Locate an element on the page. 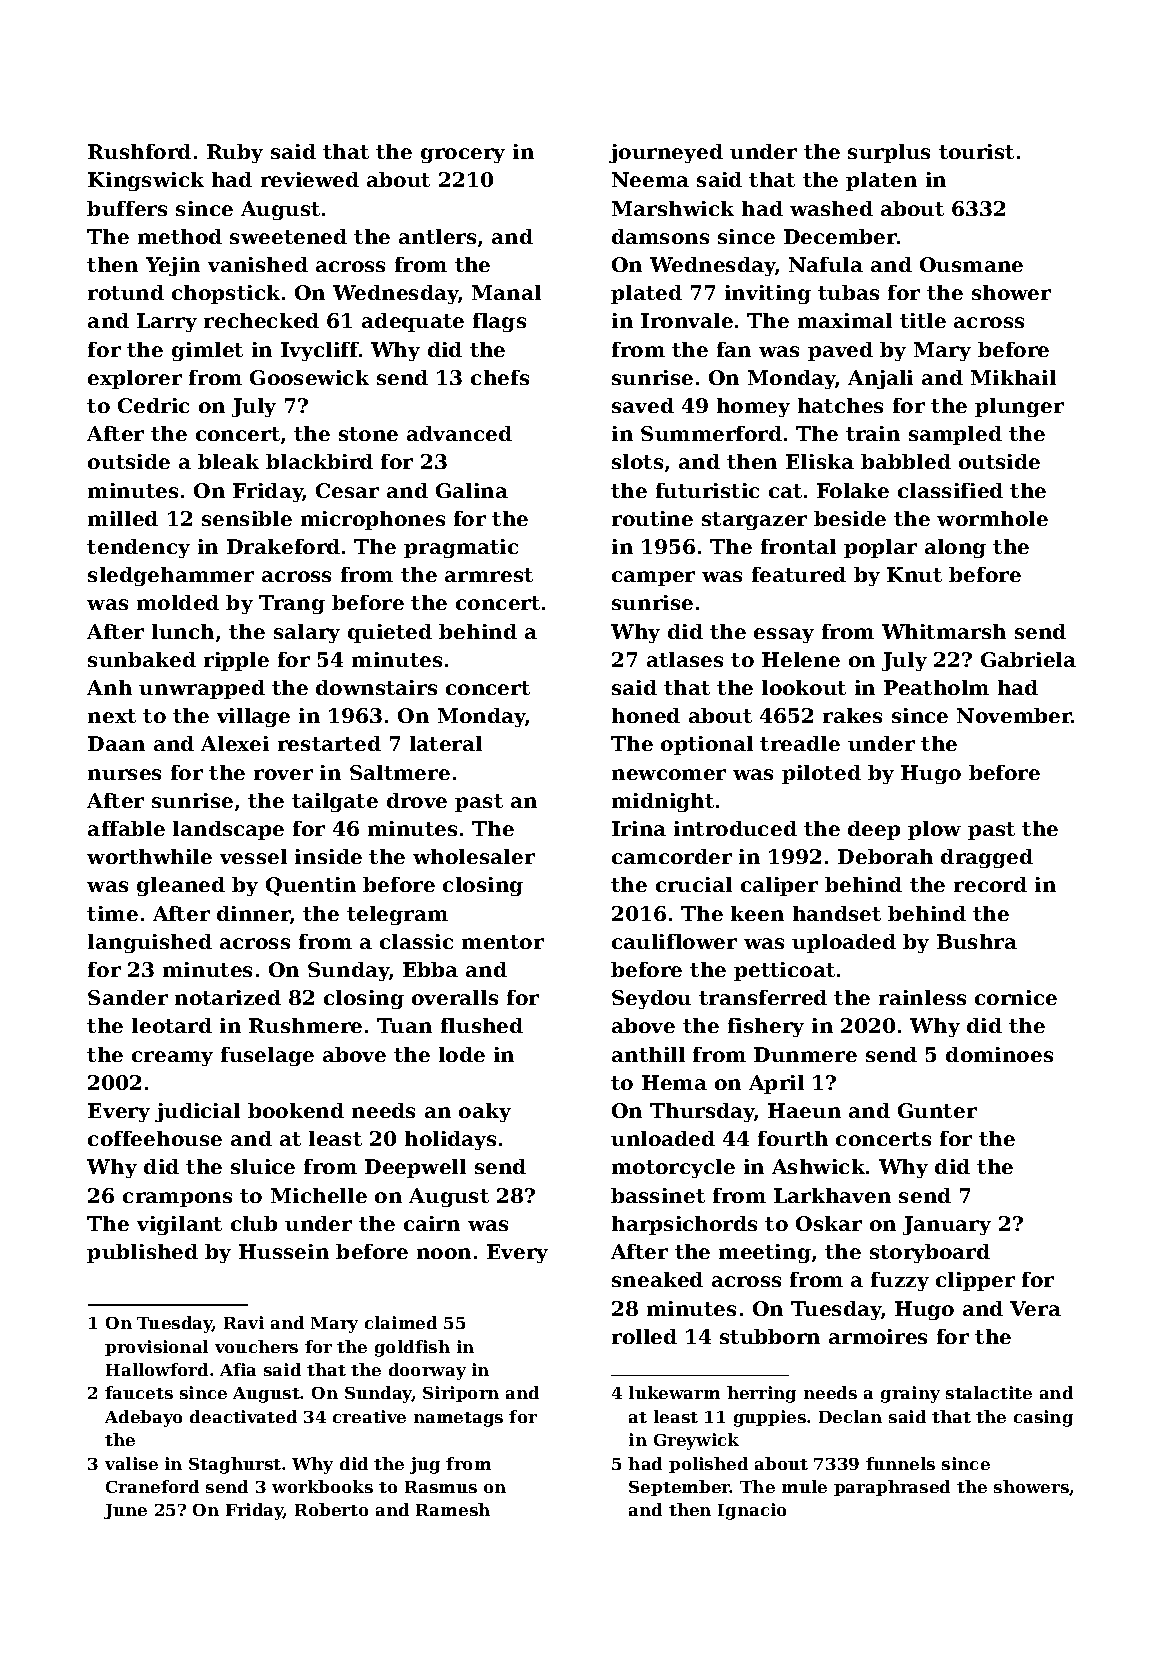  wormhole is located at coordinates (992, 518).
